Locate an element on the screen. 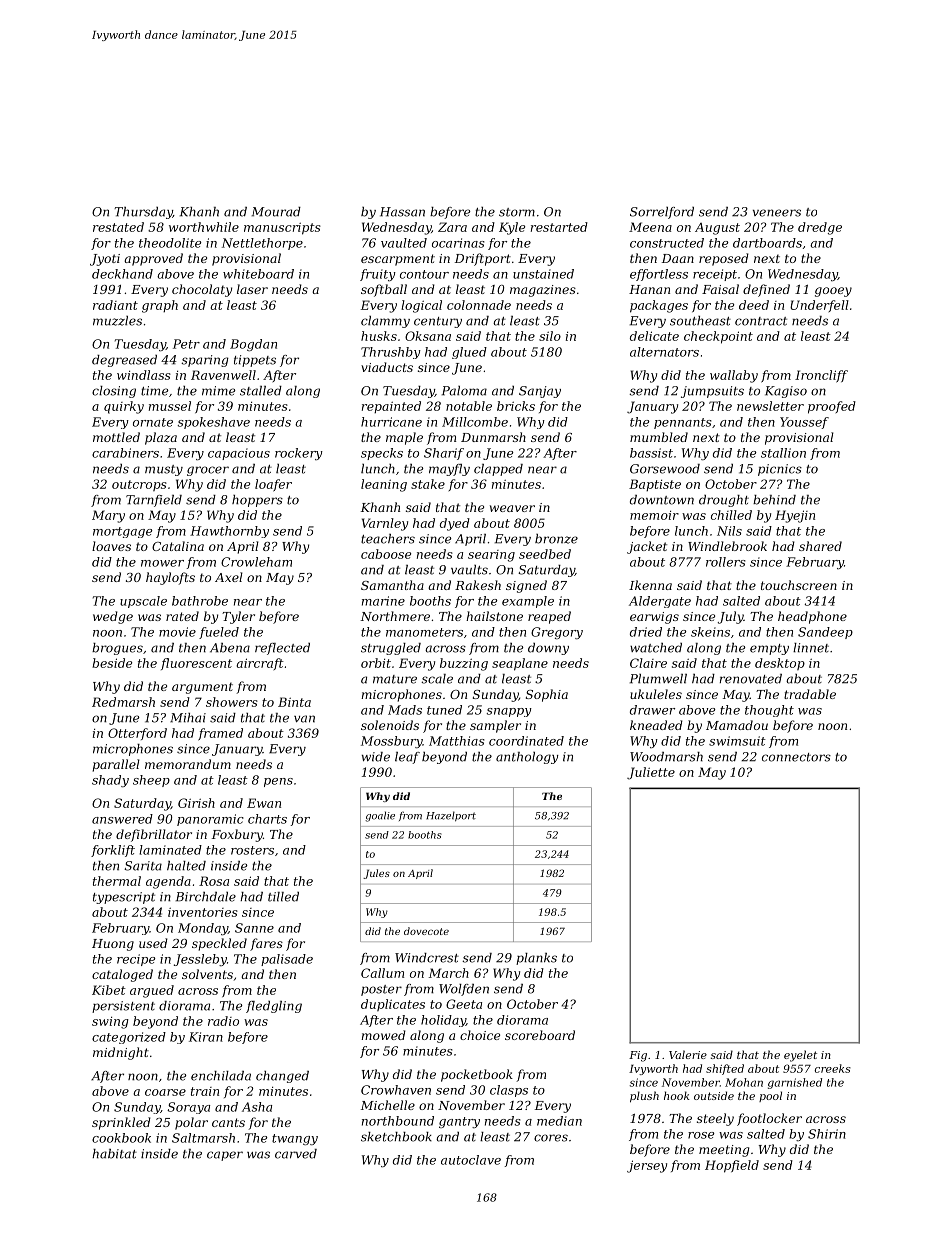 This screenshot has width=952, height=1233. manometers is located at coordinates (424, 632).
